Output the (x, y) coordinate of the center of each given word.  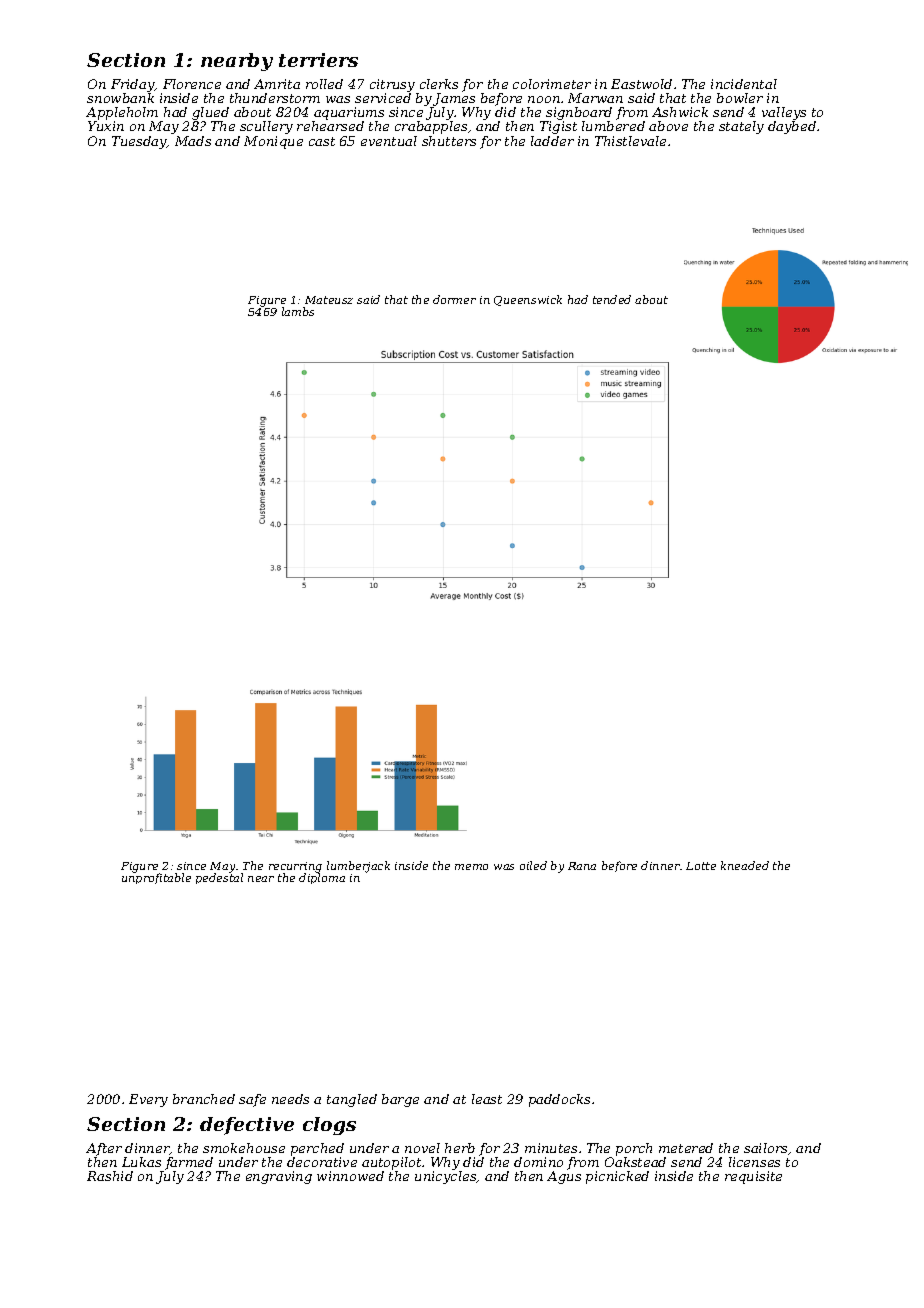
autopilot (392, 1163)
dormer (454, 299)
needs (290, 1099)
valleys (784, 113)
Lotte (701, 866)
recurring (295, 868)
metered (686, 1148)
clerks (439, 84)
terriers (318, 60)
